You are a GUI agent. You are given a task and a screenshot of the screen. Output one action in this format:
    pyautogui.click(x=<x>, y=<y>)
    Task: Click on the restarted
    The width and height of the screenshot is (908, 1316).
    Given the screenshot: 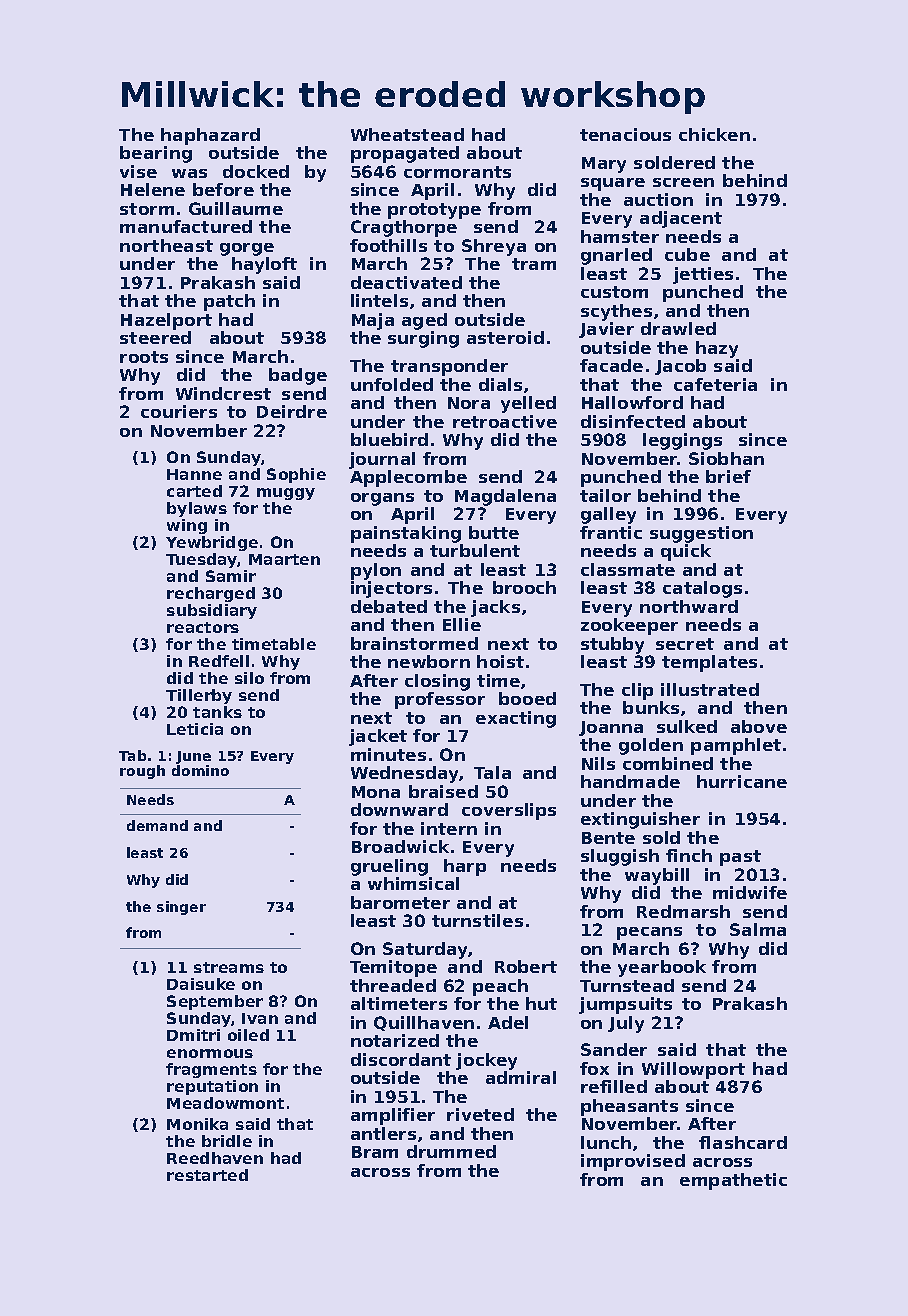 What is the action you would take?
    pyautogui.click(x=207, y=1175)
